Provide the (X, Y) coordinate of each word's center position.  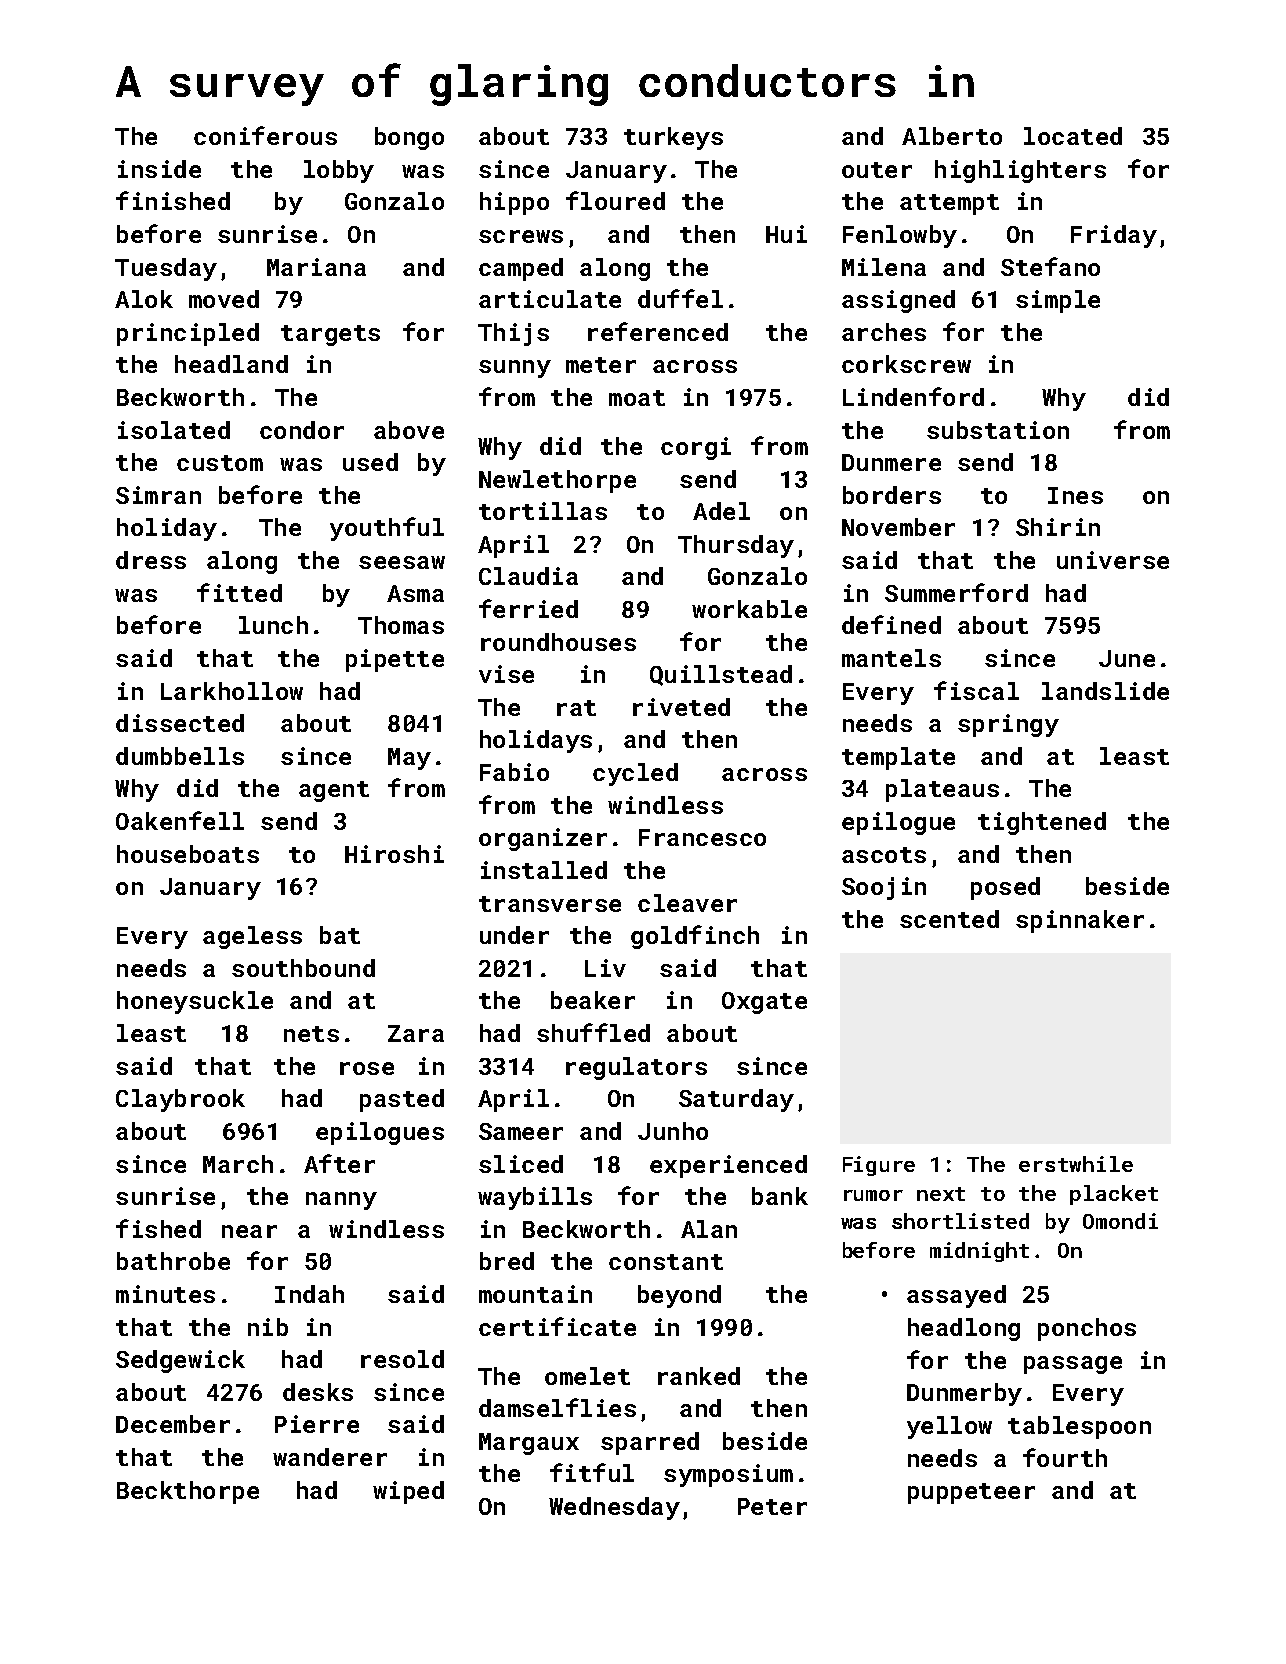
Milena (884, 267)
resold (402, 1359)
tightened (1042, 823)
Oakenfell (180, 820)
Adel (721, 511)
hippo (514, 203)
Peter (772, 1506)
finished (173, 200)
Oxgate (764, 1003)
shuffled (593, 1032)
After (339, 1163)
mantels (891, 658)
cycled (635, 774)
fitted (239, 592)
